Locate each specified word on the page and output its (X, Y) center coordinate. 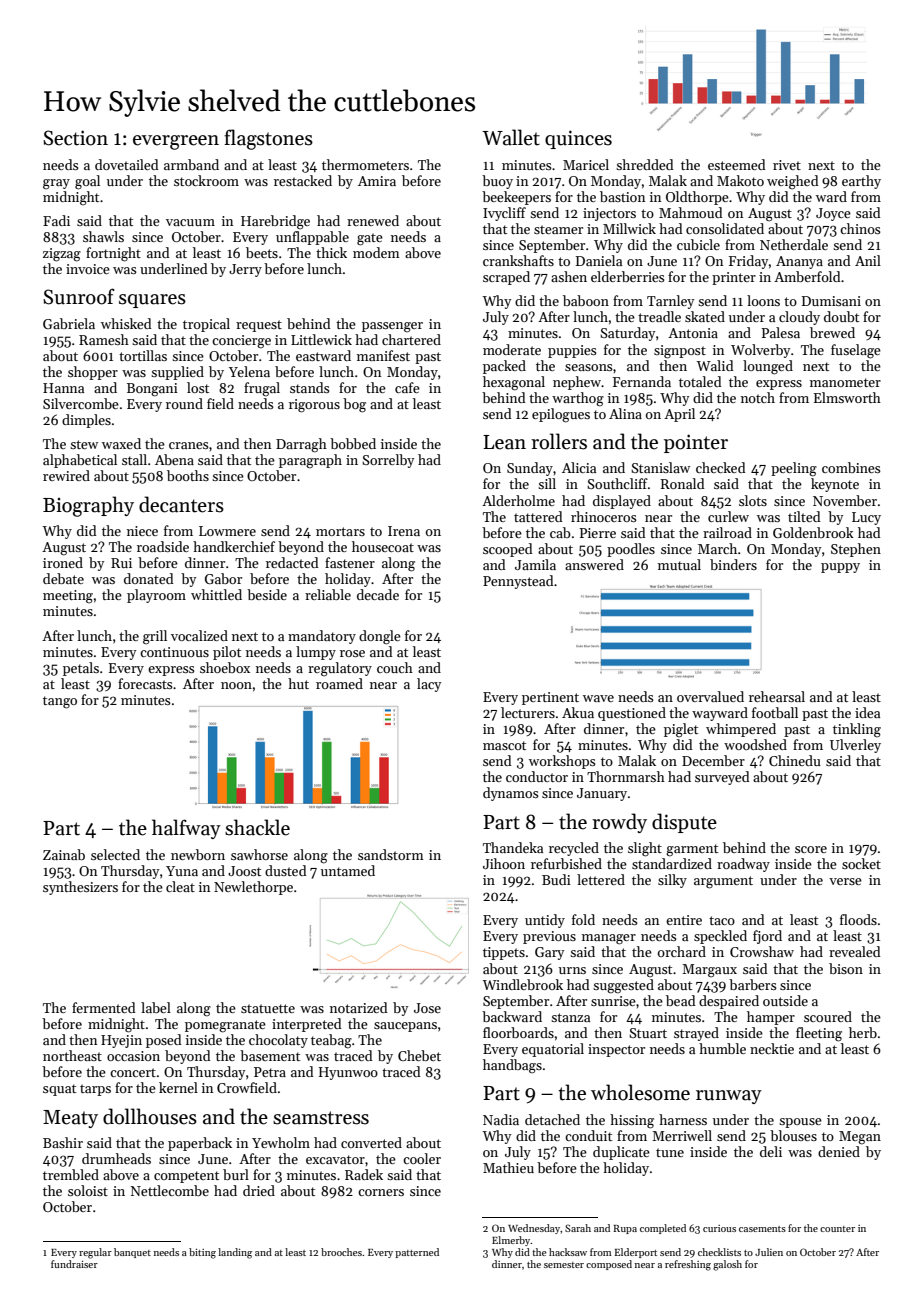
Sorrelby (388, 461)
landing (235, 1253)
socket (861, 863)
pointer (696, 443)
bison (846, 968)
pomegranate (225, 1026)
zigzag (62, 255)
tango (60, 702)
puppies (572, 351)
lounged (768, 367)
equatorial (553, 1050)
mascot (504, 745)
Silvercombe (81, 403)
